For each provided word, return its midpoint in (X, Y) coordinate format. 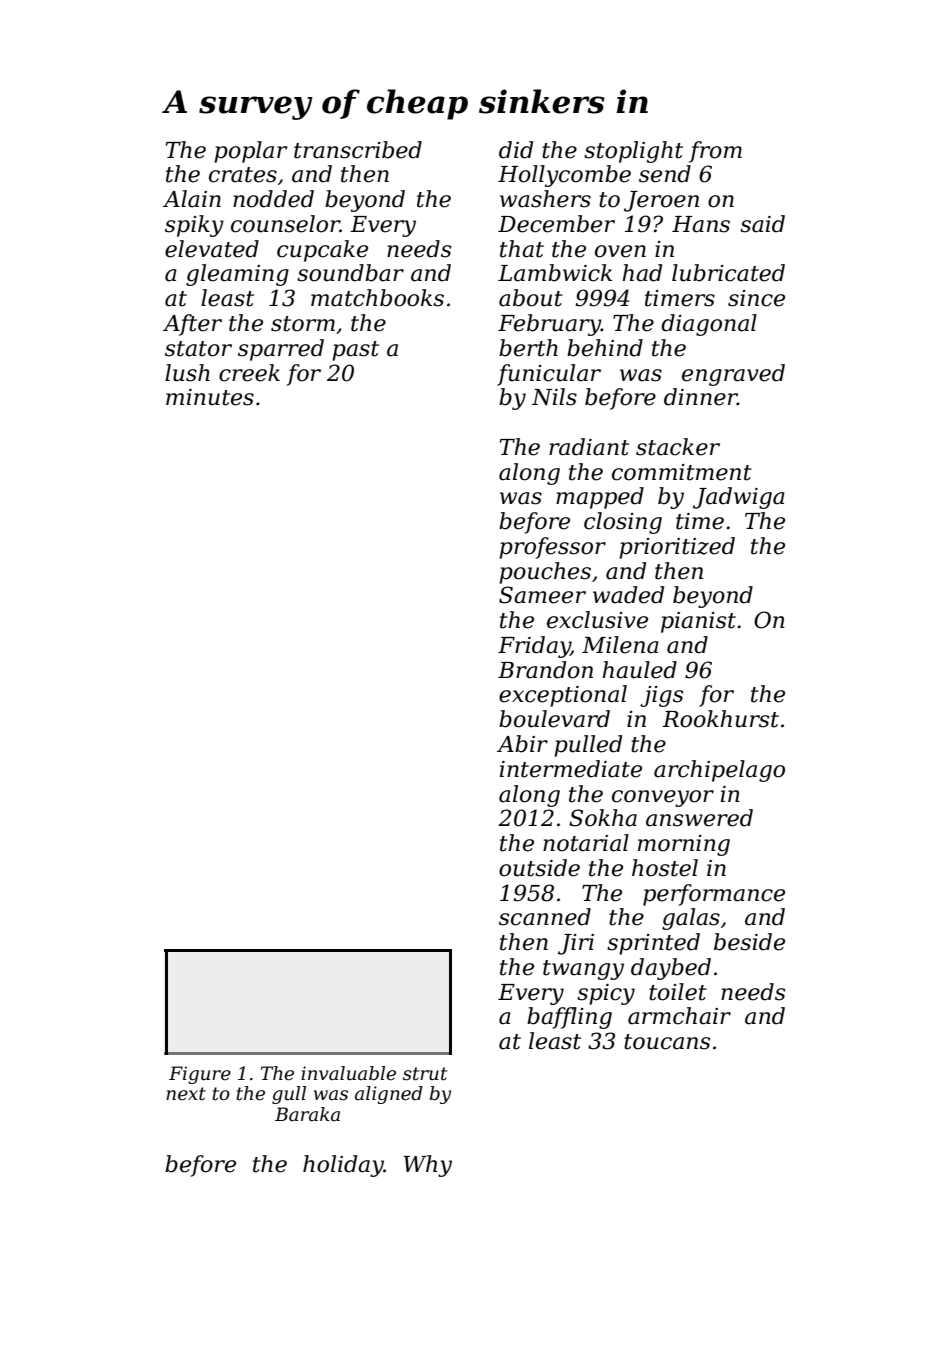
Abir (522, 744)
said (762, 224)
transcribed (358, 150)
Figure (200, 1075)
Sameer (542, 595)
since (756, 298)
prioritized (677, 548)
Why (428, 1166)
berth (528, 348)
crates (243, 175)
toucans (667, 1042)
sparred (281, 350)
